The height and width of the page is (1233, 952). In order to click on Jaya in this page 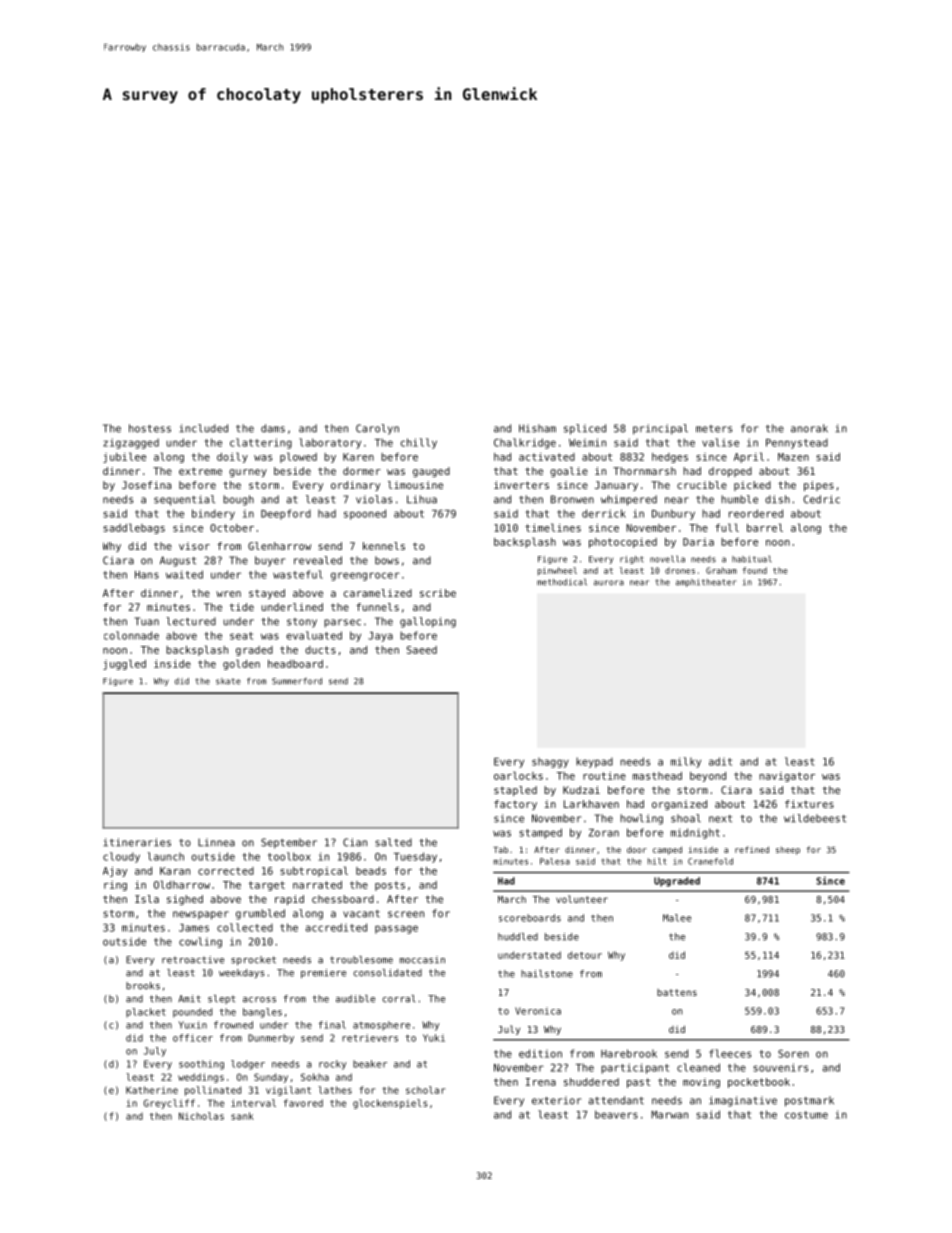, I will do `click(380, 637)`.
